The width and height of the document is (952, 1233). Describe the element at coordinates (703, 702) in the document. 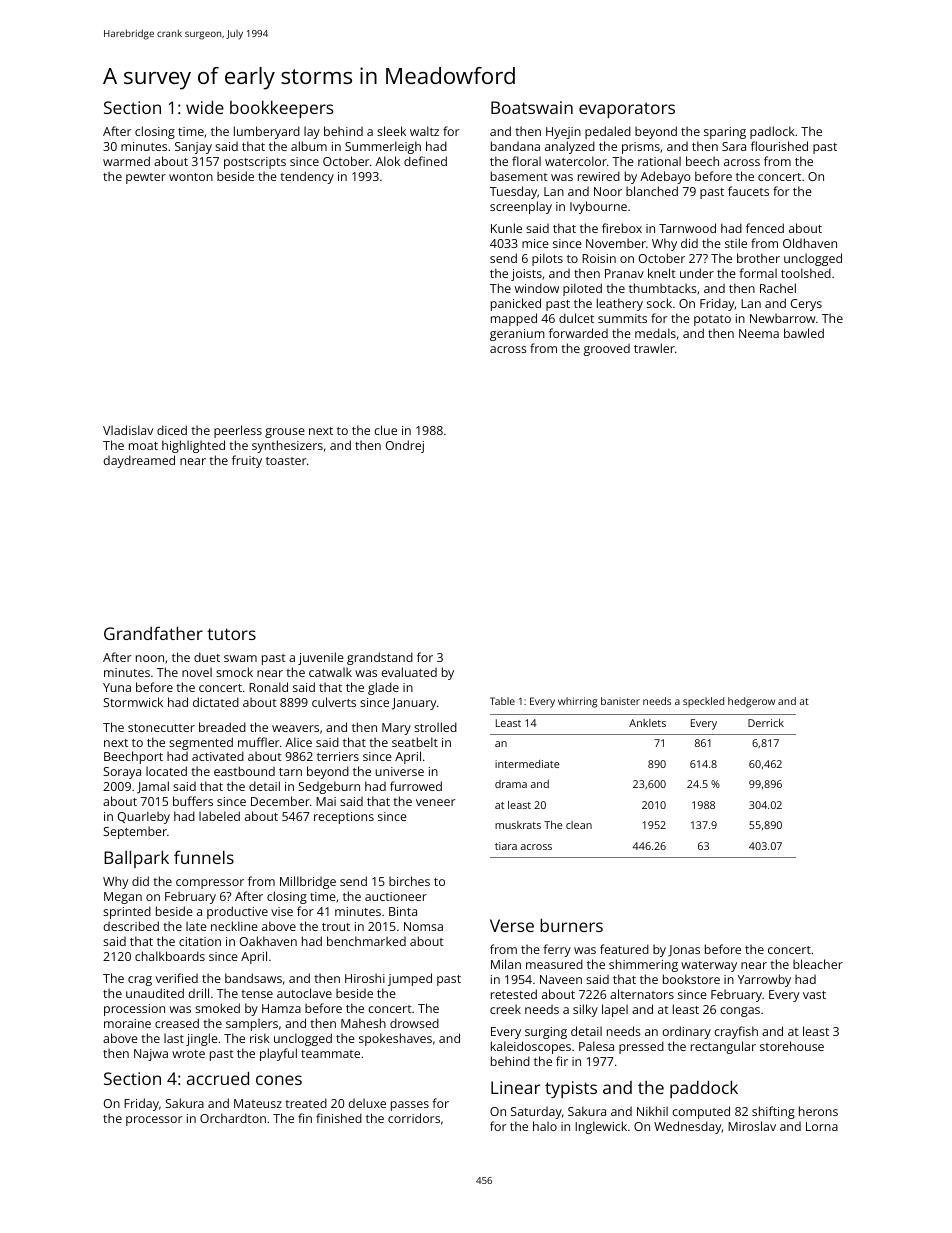

I see `speckled` at that location.
